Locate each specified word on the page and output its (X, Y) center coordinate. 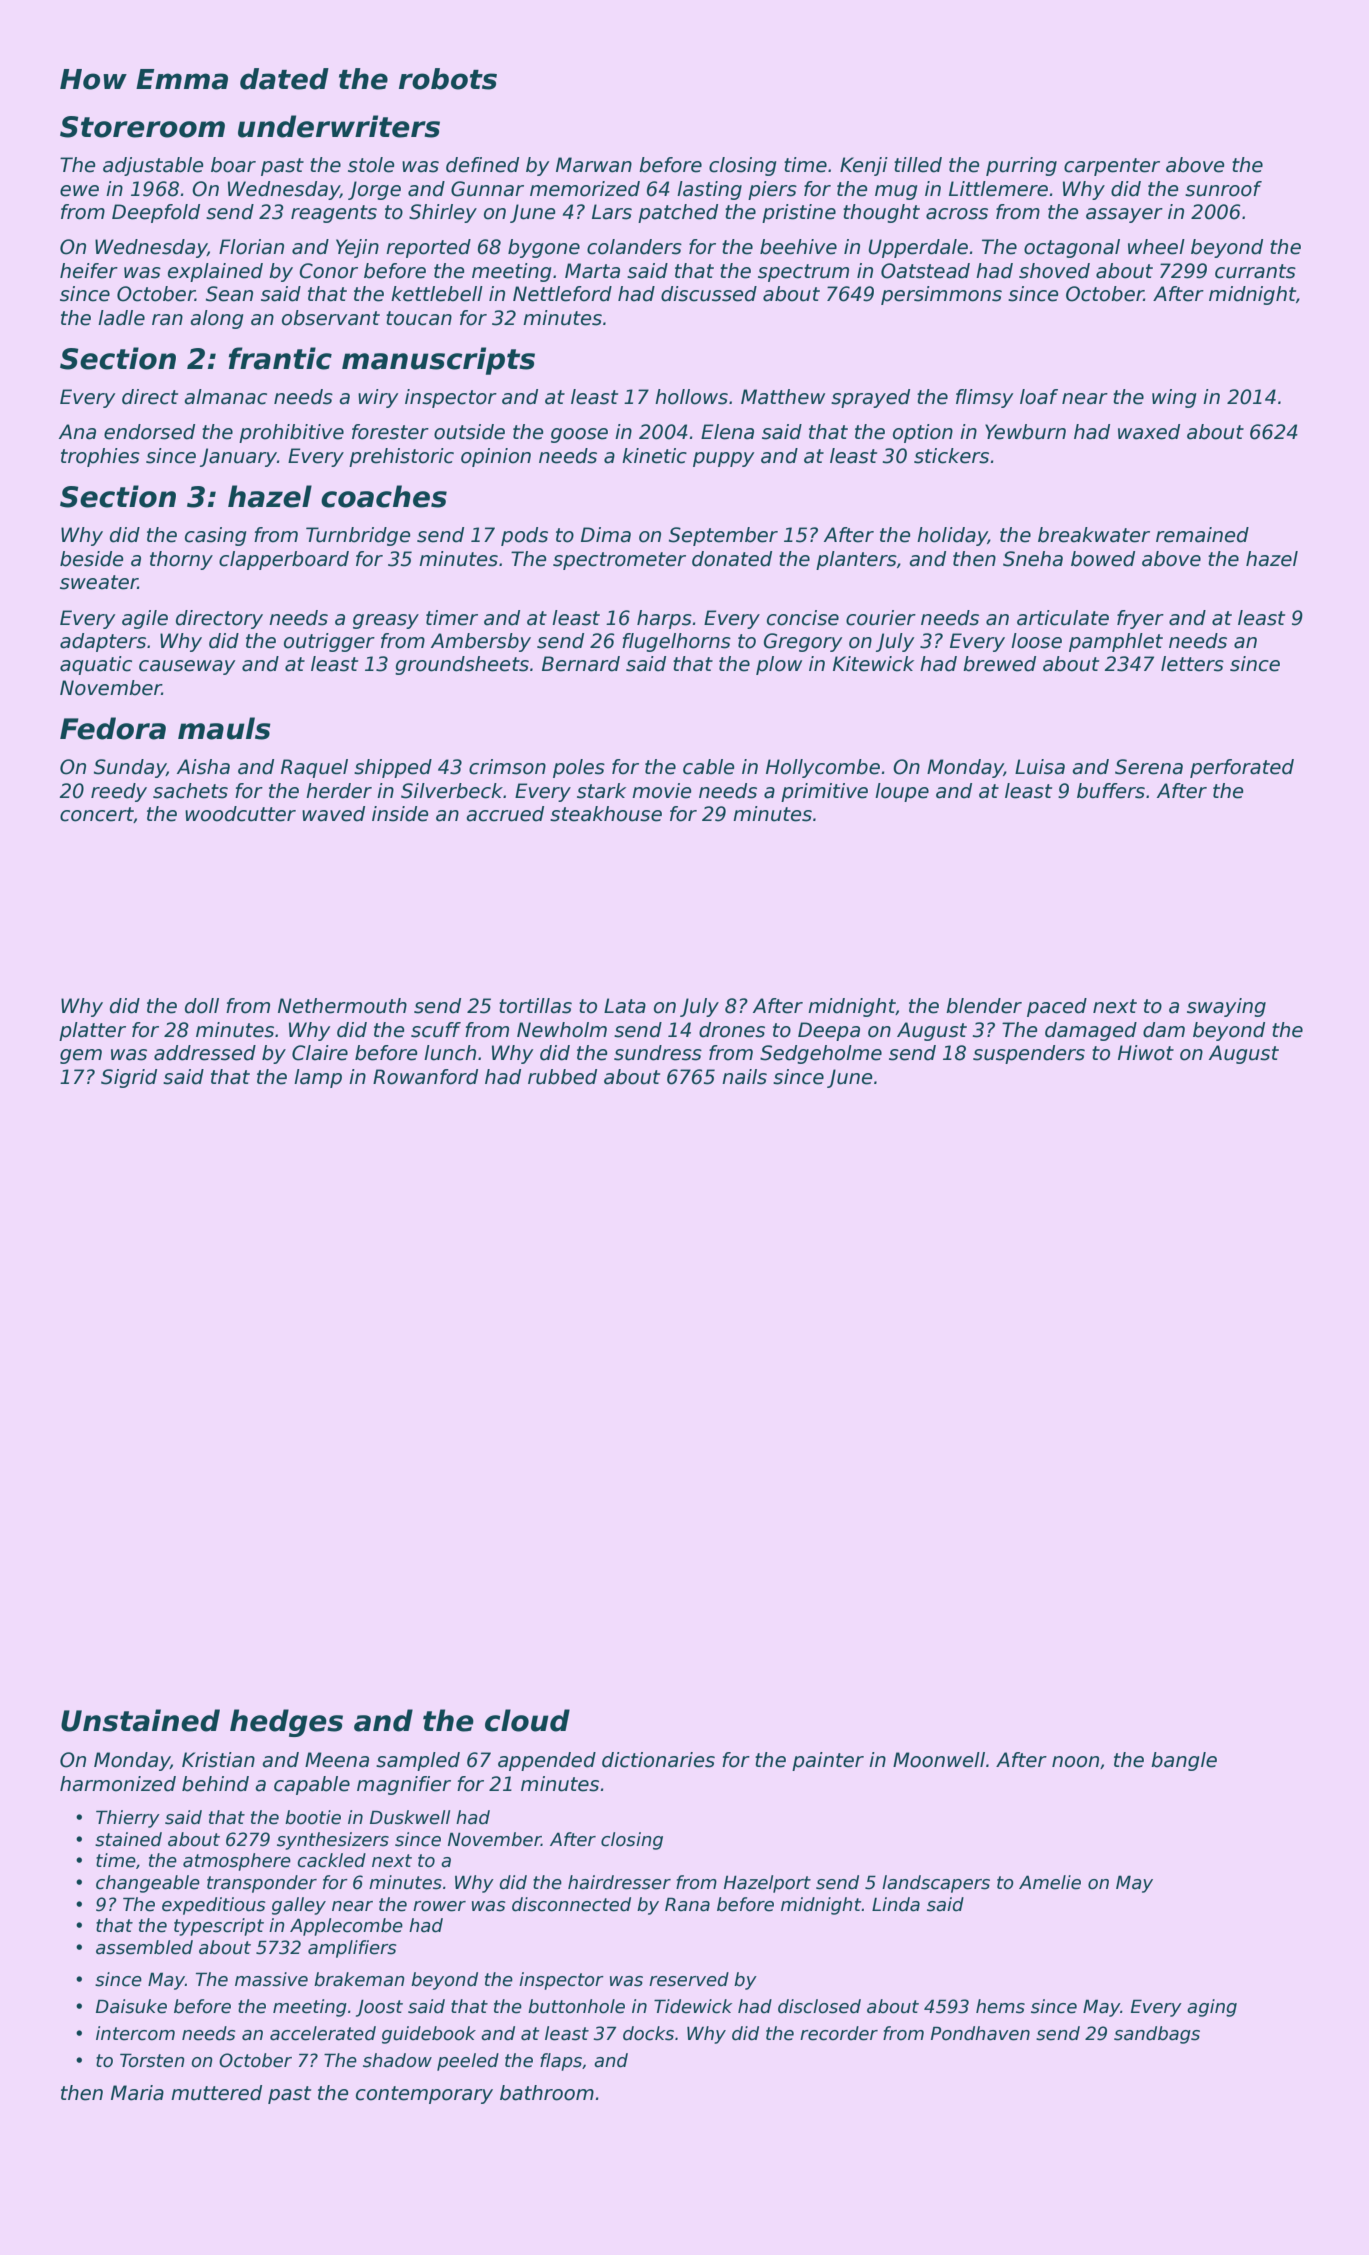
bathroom (547, 2093)
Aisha (203, 767)
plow (779, 665)
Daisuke (131, 2006)
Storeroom (142, 127)
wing (1174, 398)
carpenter (1112, 167)
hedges (286, 1723)
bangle (1184, 1761)
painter (828, 1761)
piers (772, 190)
